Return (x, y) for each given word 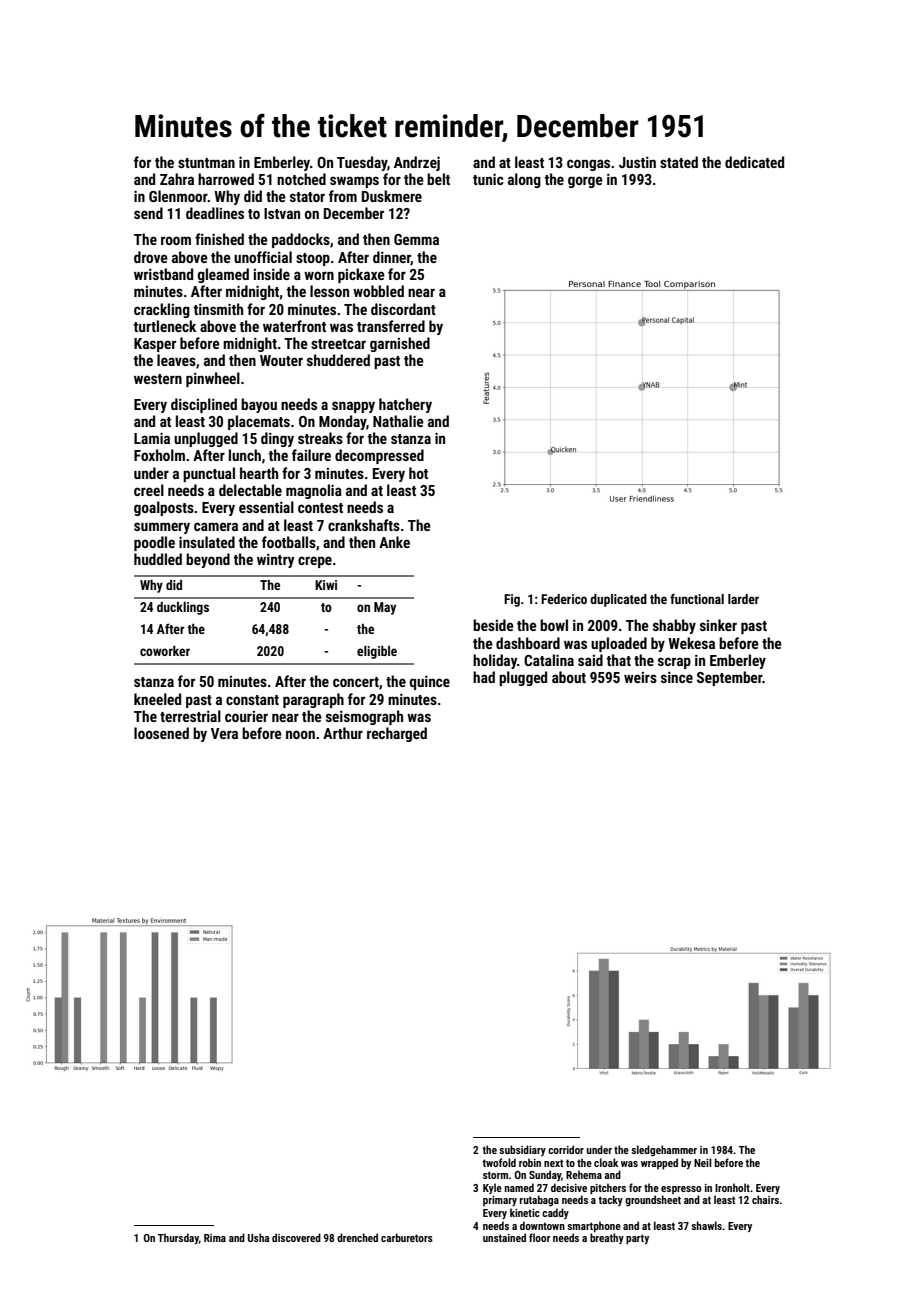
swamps (354, 182)
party (637, 1239)
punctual (209, 474)
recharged (397, 734)
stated (679, 162)
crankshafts (364, 525)
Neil (703, 1162)
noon (300, 734)
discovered (296, 1237)
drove (151, 257)
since (677, 677)
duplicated (618, 600)
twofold (499, 1162)
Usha (258, 1237)
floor (539, 1237)
